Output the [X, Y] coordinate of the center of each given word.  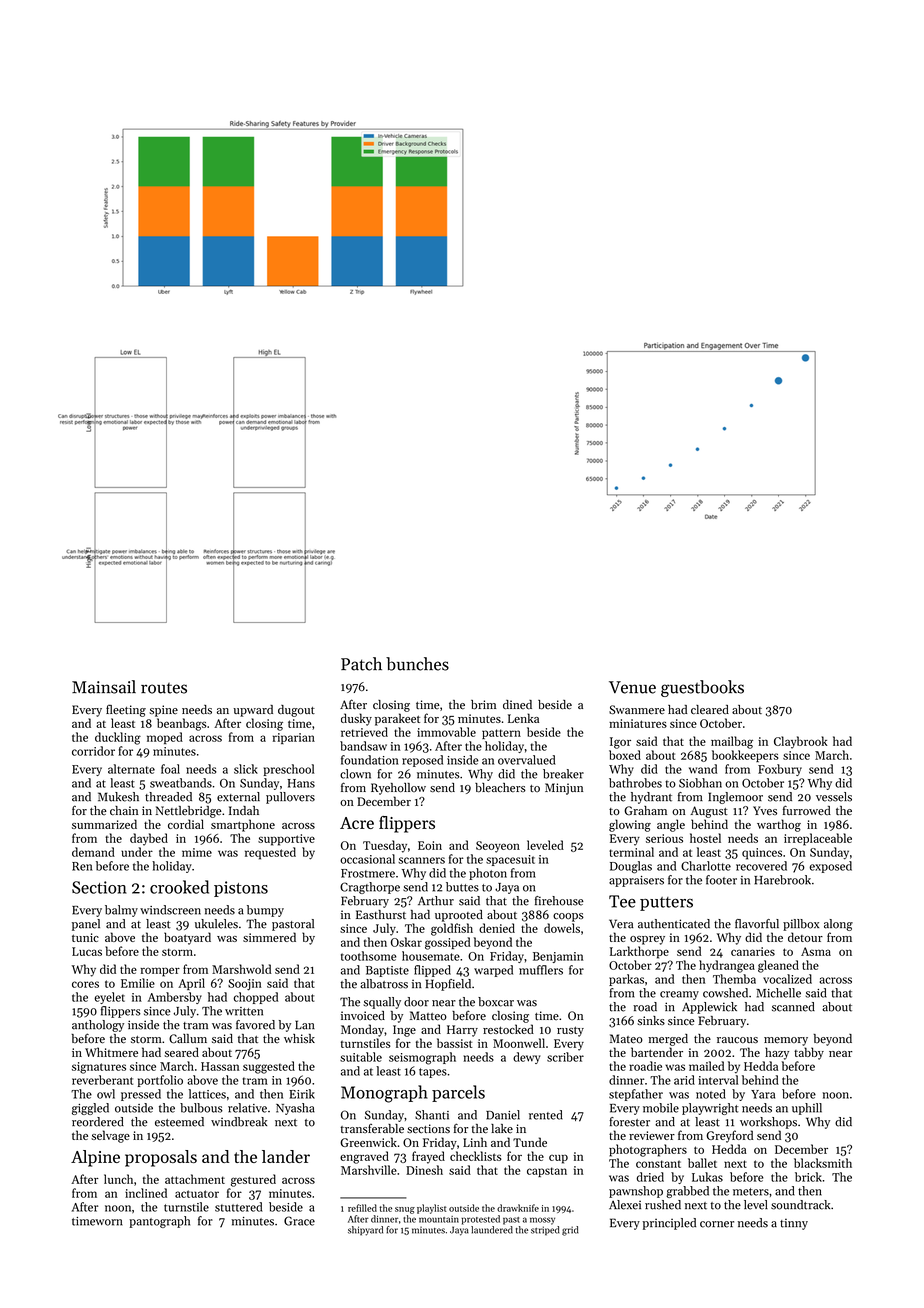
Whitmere [111, 1052]
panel [86, 925]
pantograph [160, 1222]
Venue [632, 687]
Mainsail [104, 687]
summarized [104, 824]
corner [717, 1224]
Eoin [430, 845]
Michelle [778, 993]
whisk [299, 1038]
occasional [367, 859]
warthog [779, 825]
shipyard [365, 1231]
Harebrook [782, 880]
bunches [417, 664]
